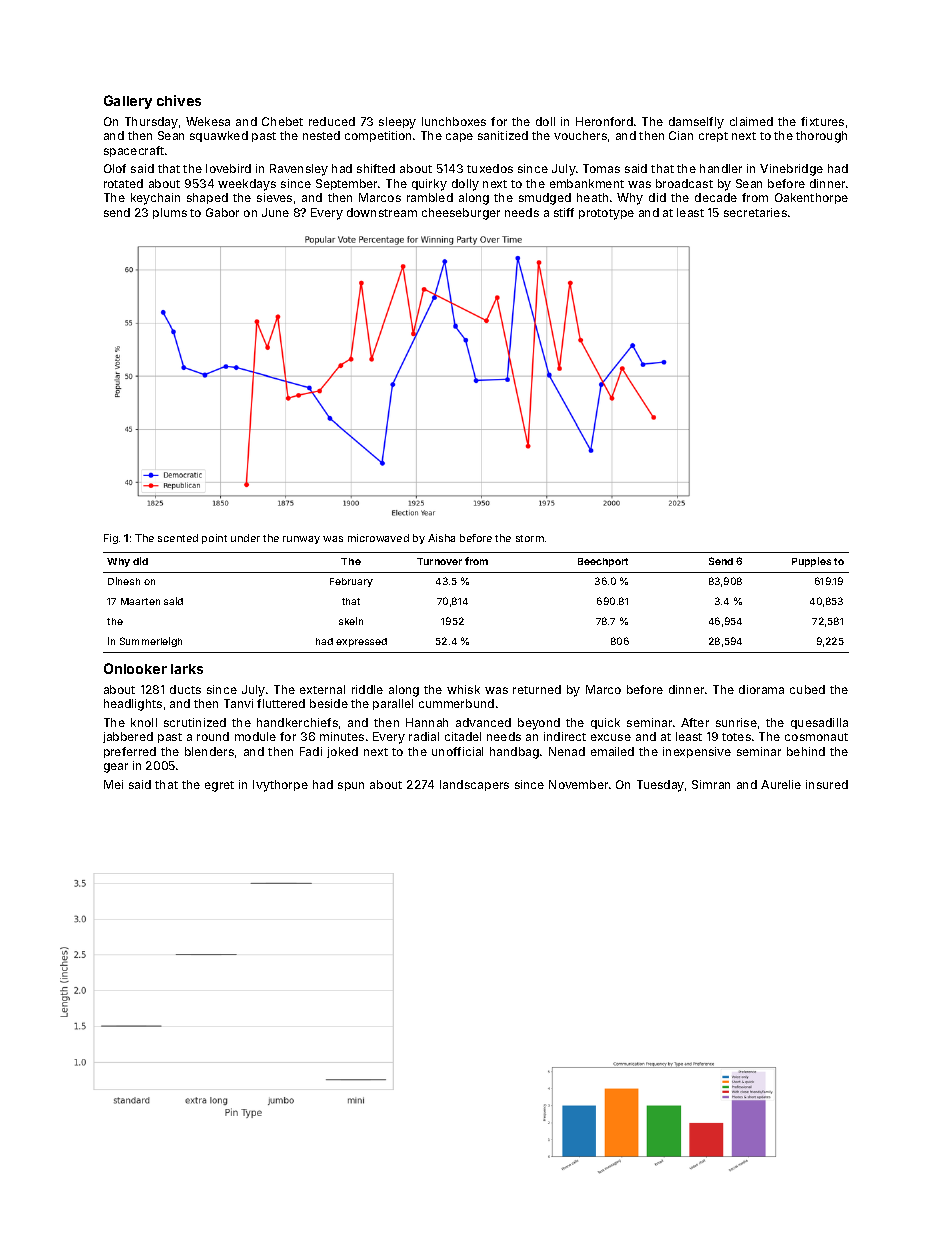  I want to click on quesadilla, so click(819, 723).
